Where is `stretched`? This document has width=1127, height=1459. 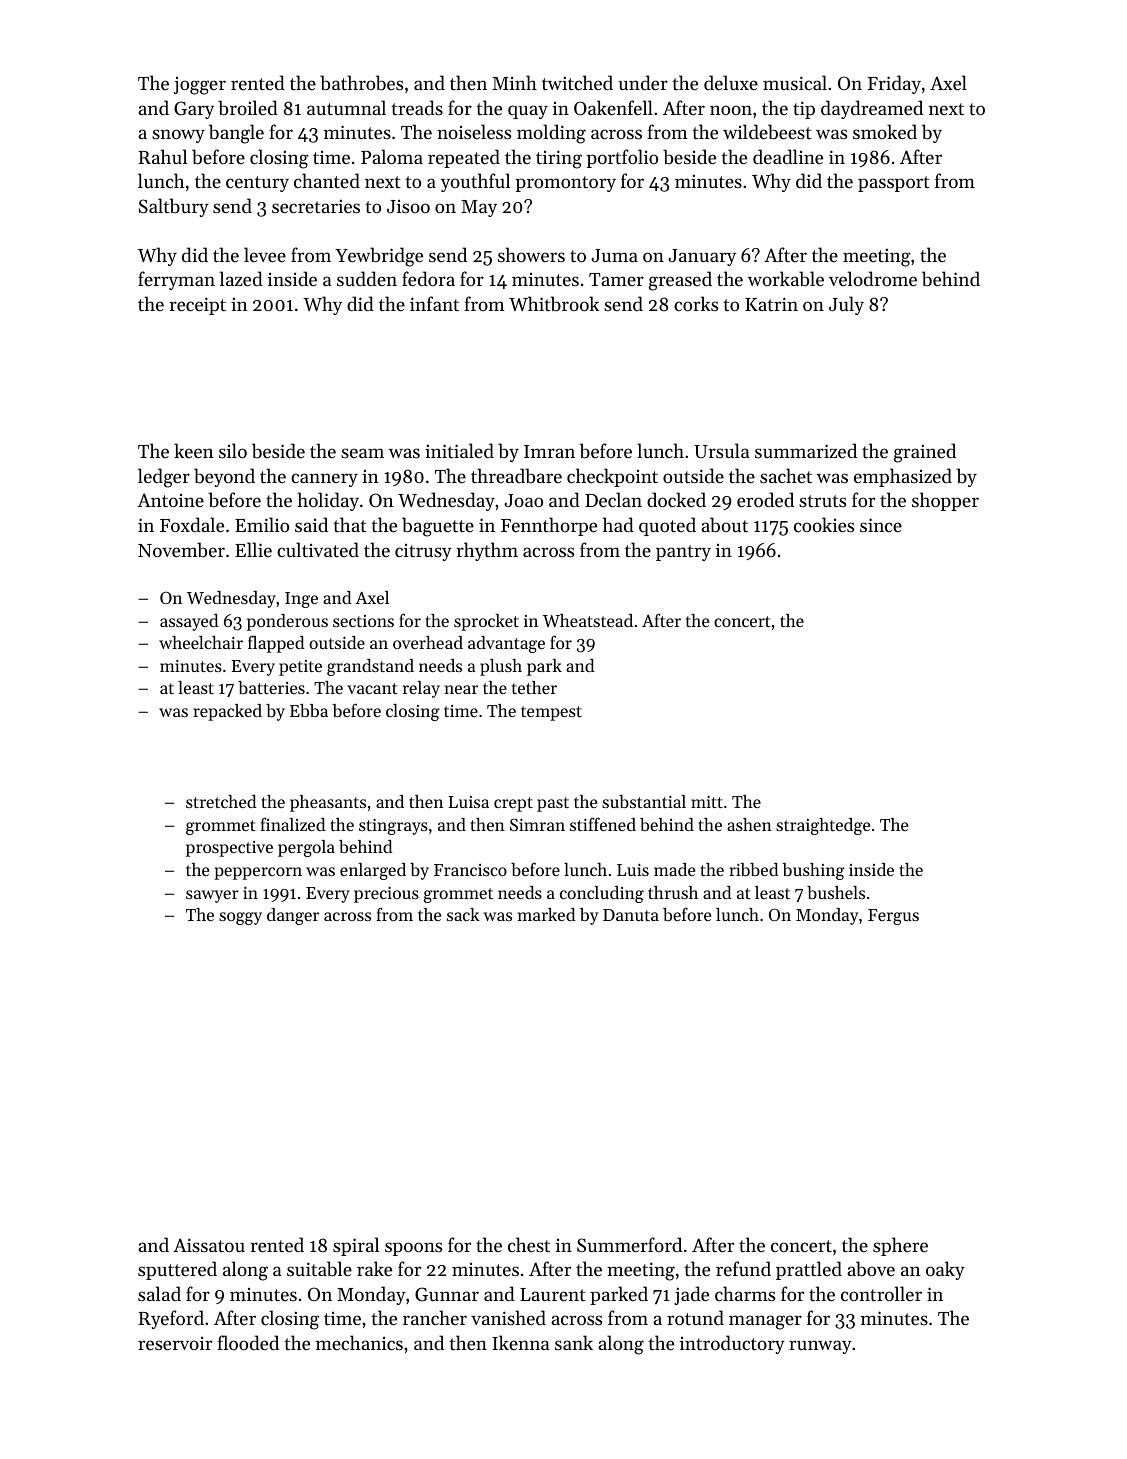 stretched is located at coordinates (221, 801).
